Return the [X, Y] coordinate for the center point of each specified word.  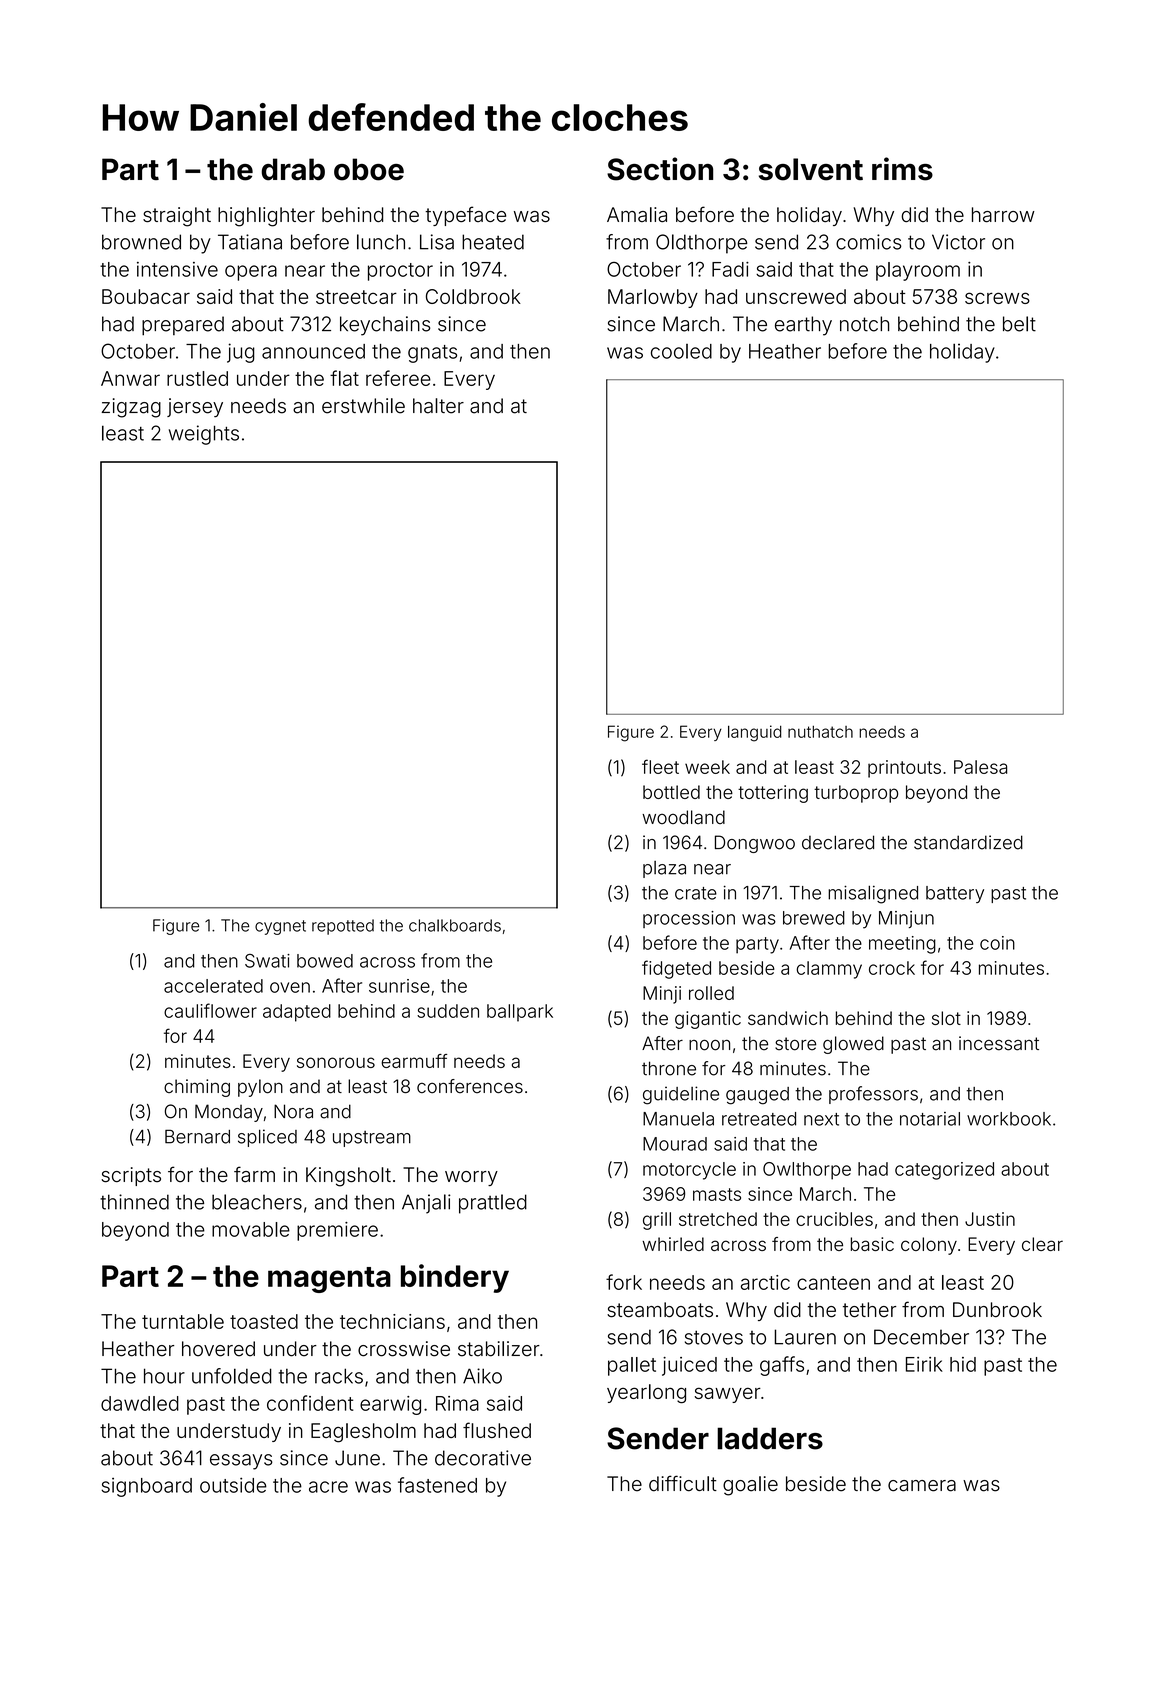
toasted [264, 1321]
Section [660, 169]
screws [997, 298]
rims [902, 169]
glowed [853, 1045]
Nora [293, 1111]
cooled [681, 351]
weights [204, 435]
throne [669, 1068]
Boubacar [146, 296]
